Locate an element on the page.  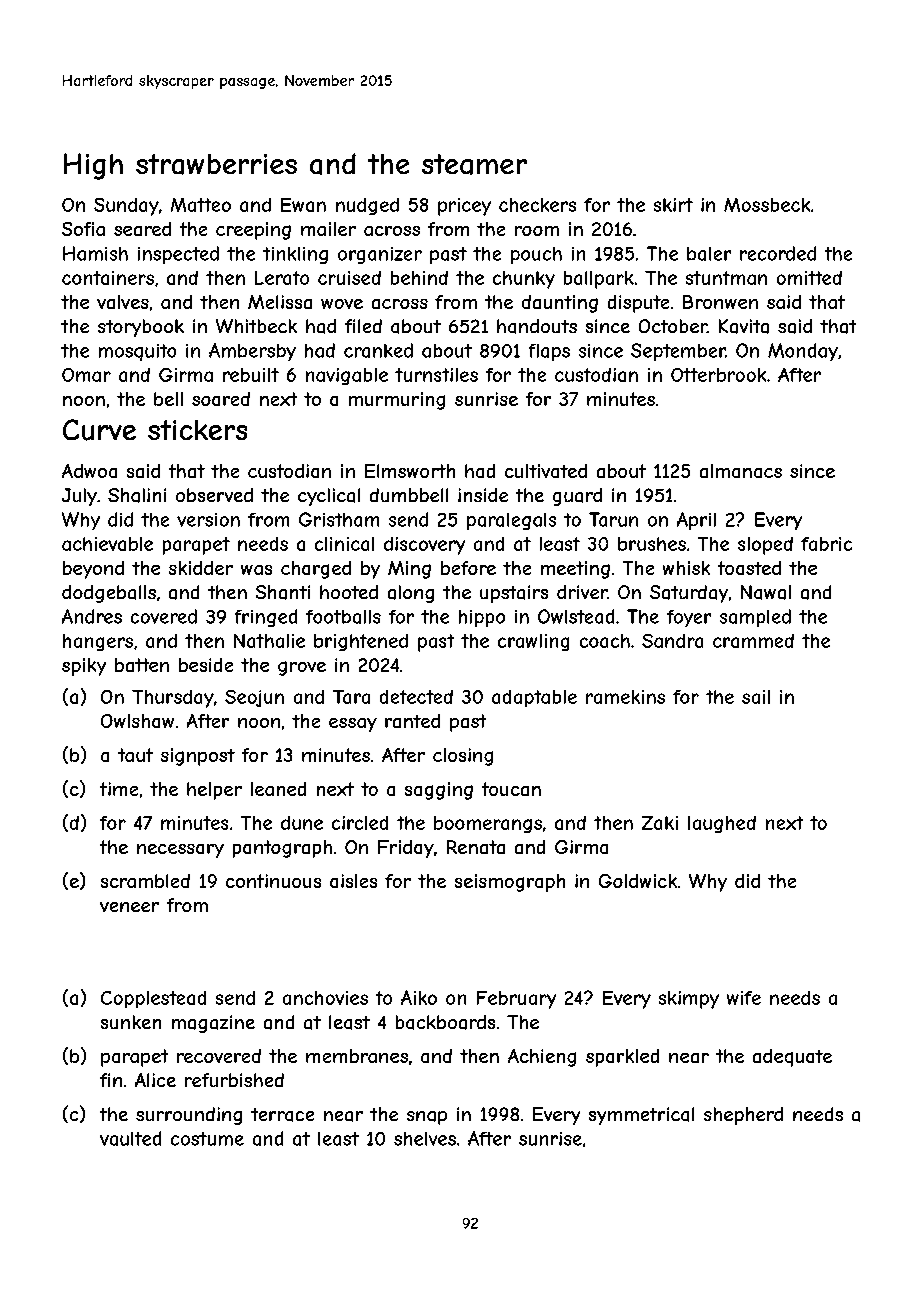
Adwoa is located at coordinates (89, 471).
